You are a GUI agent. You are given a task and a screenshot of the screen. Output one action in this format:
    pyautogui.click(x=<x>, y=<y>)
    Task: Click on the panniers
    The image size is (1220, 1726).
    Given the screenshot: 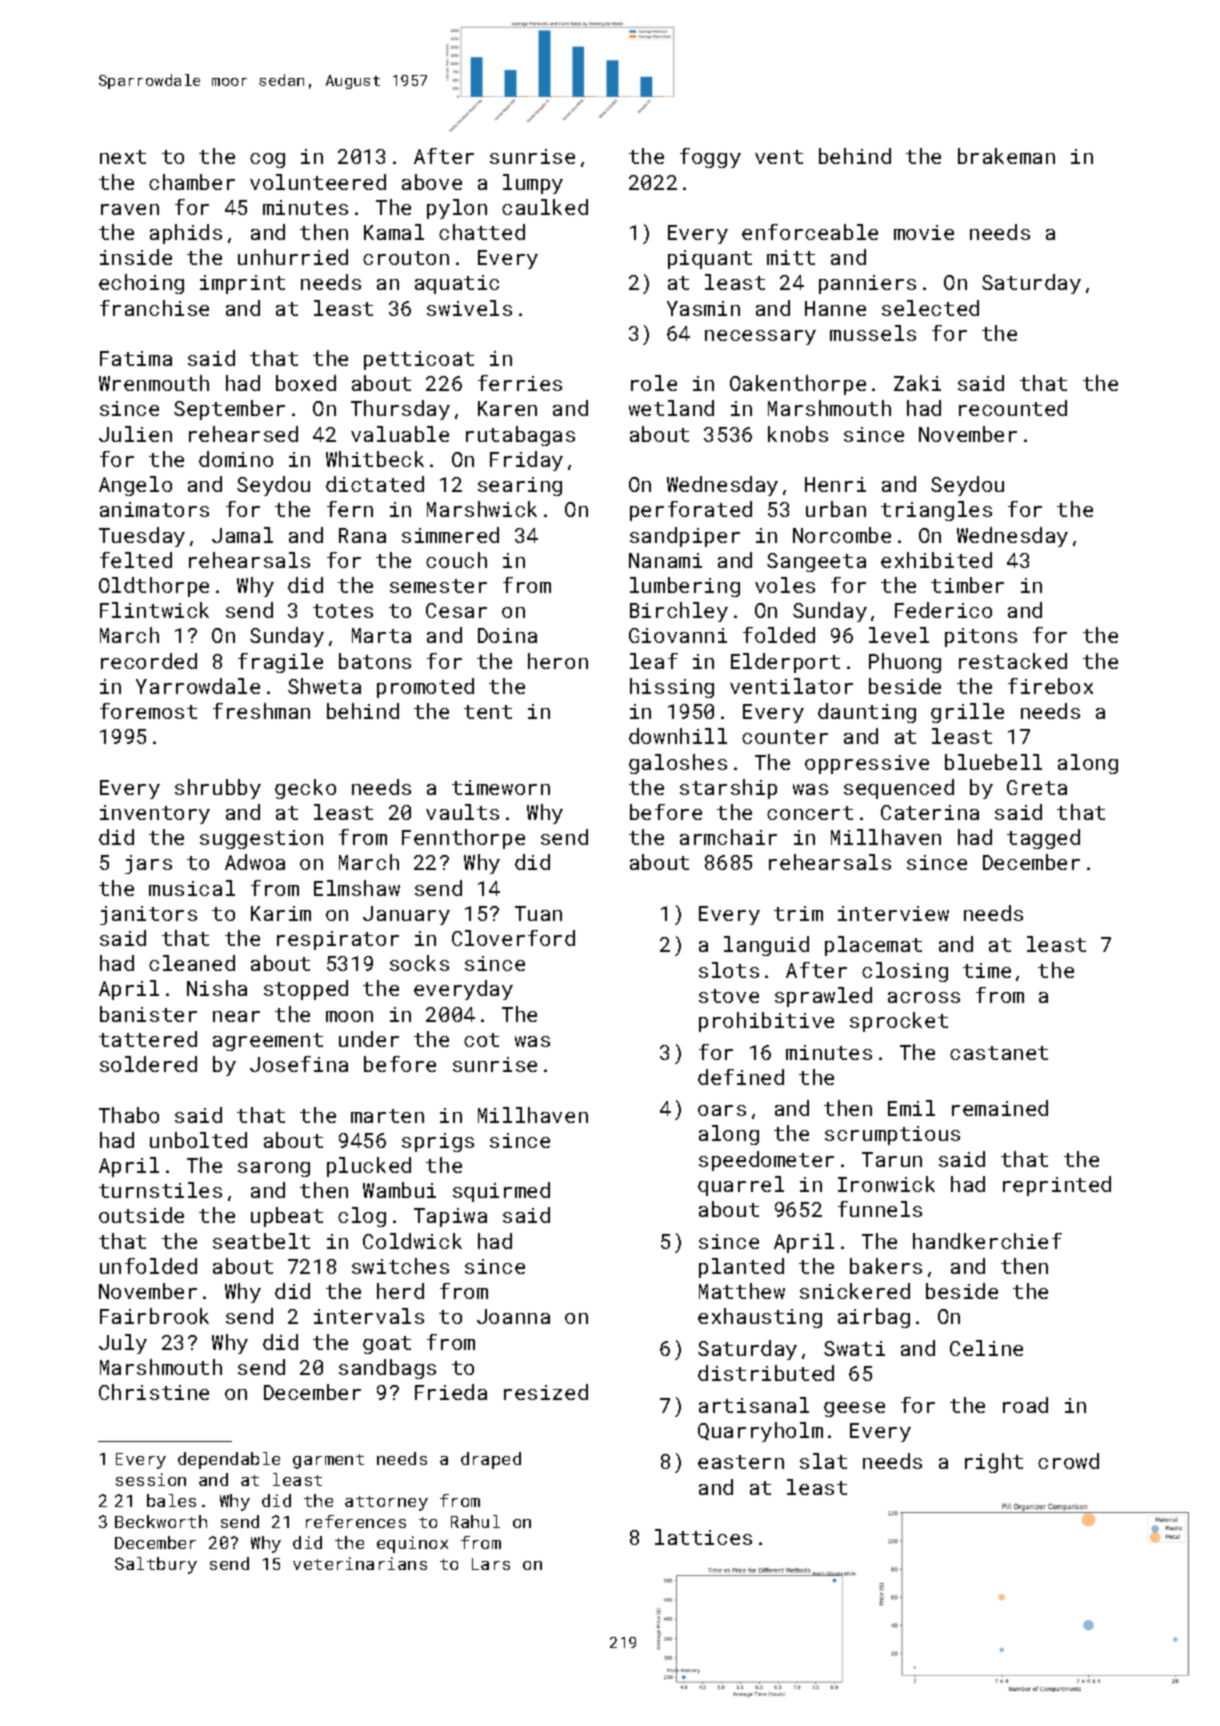 What is the action you would take?
    pyautogui.click(x=867, y=284)
